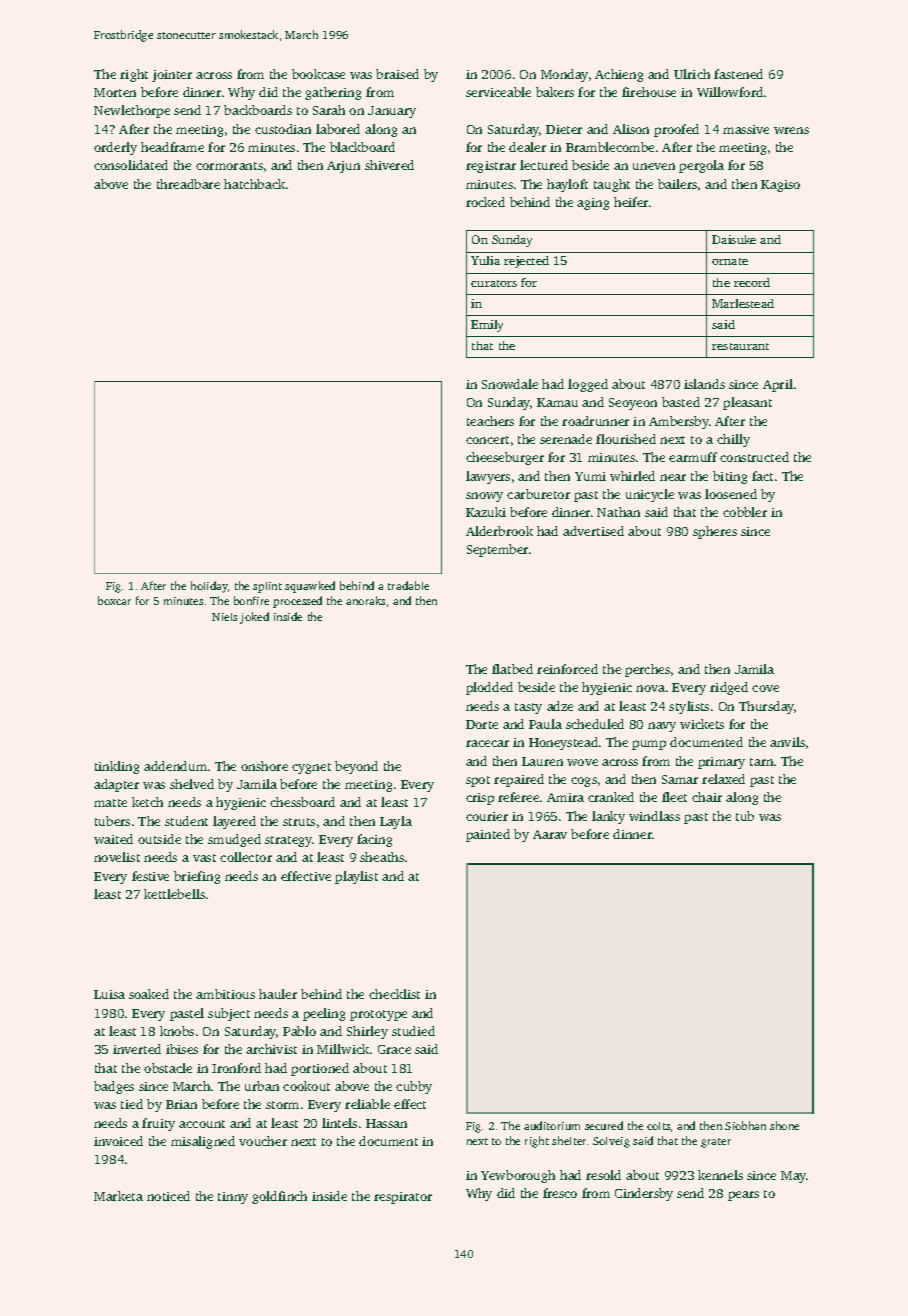 The height and width of the page is (1316, 908). Describe the element at coordinates (632, 476) in the page. I see `whirled` at that location.
